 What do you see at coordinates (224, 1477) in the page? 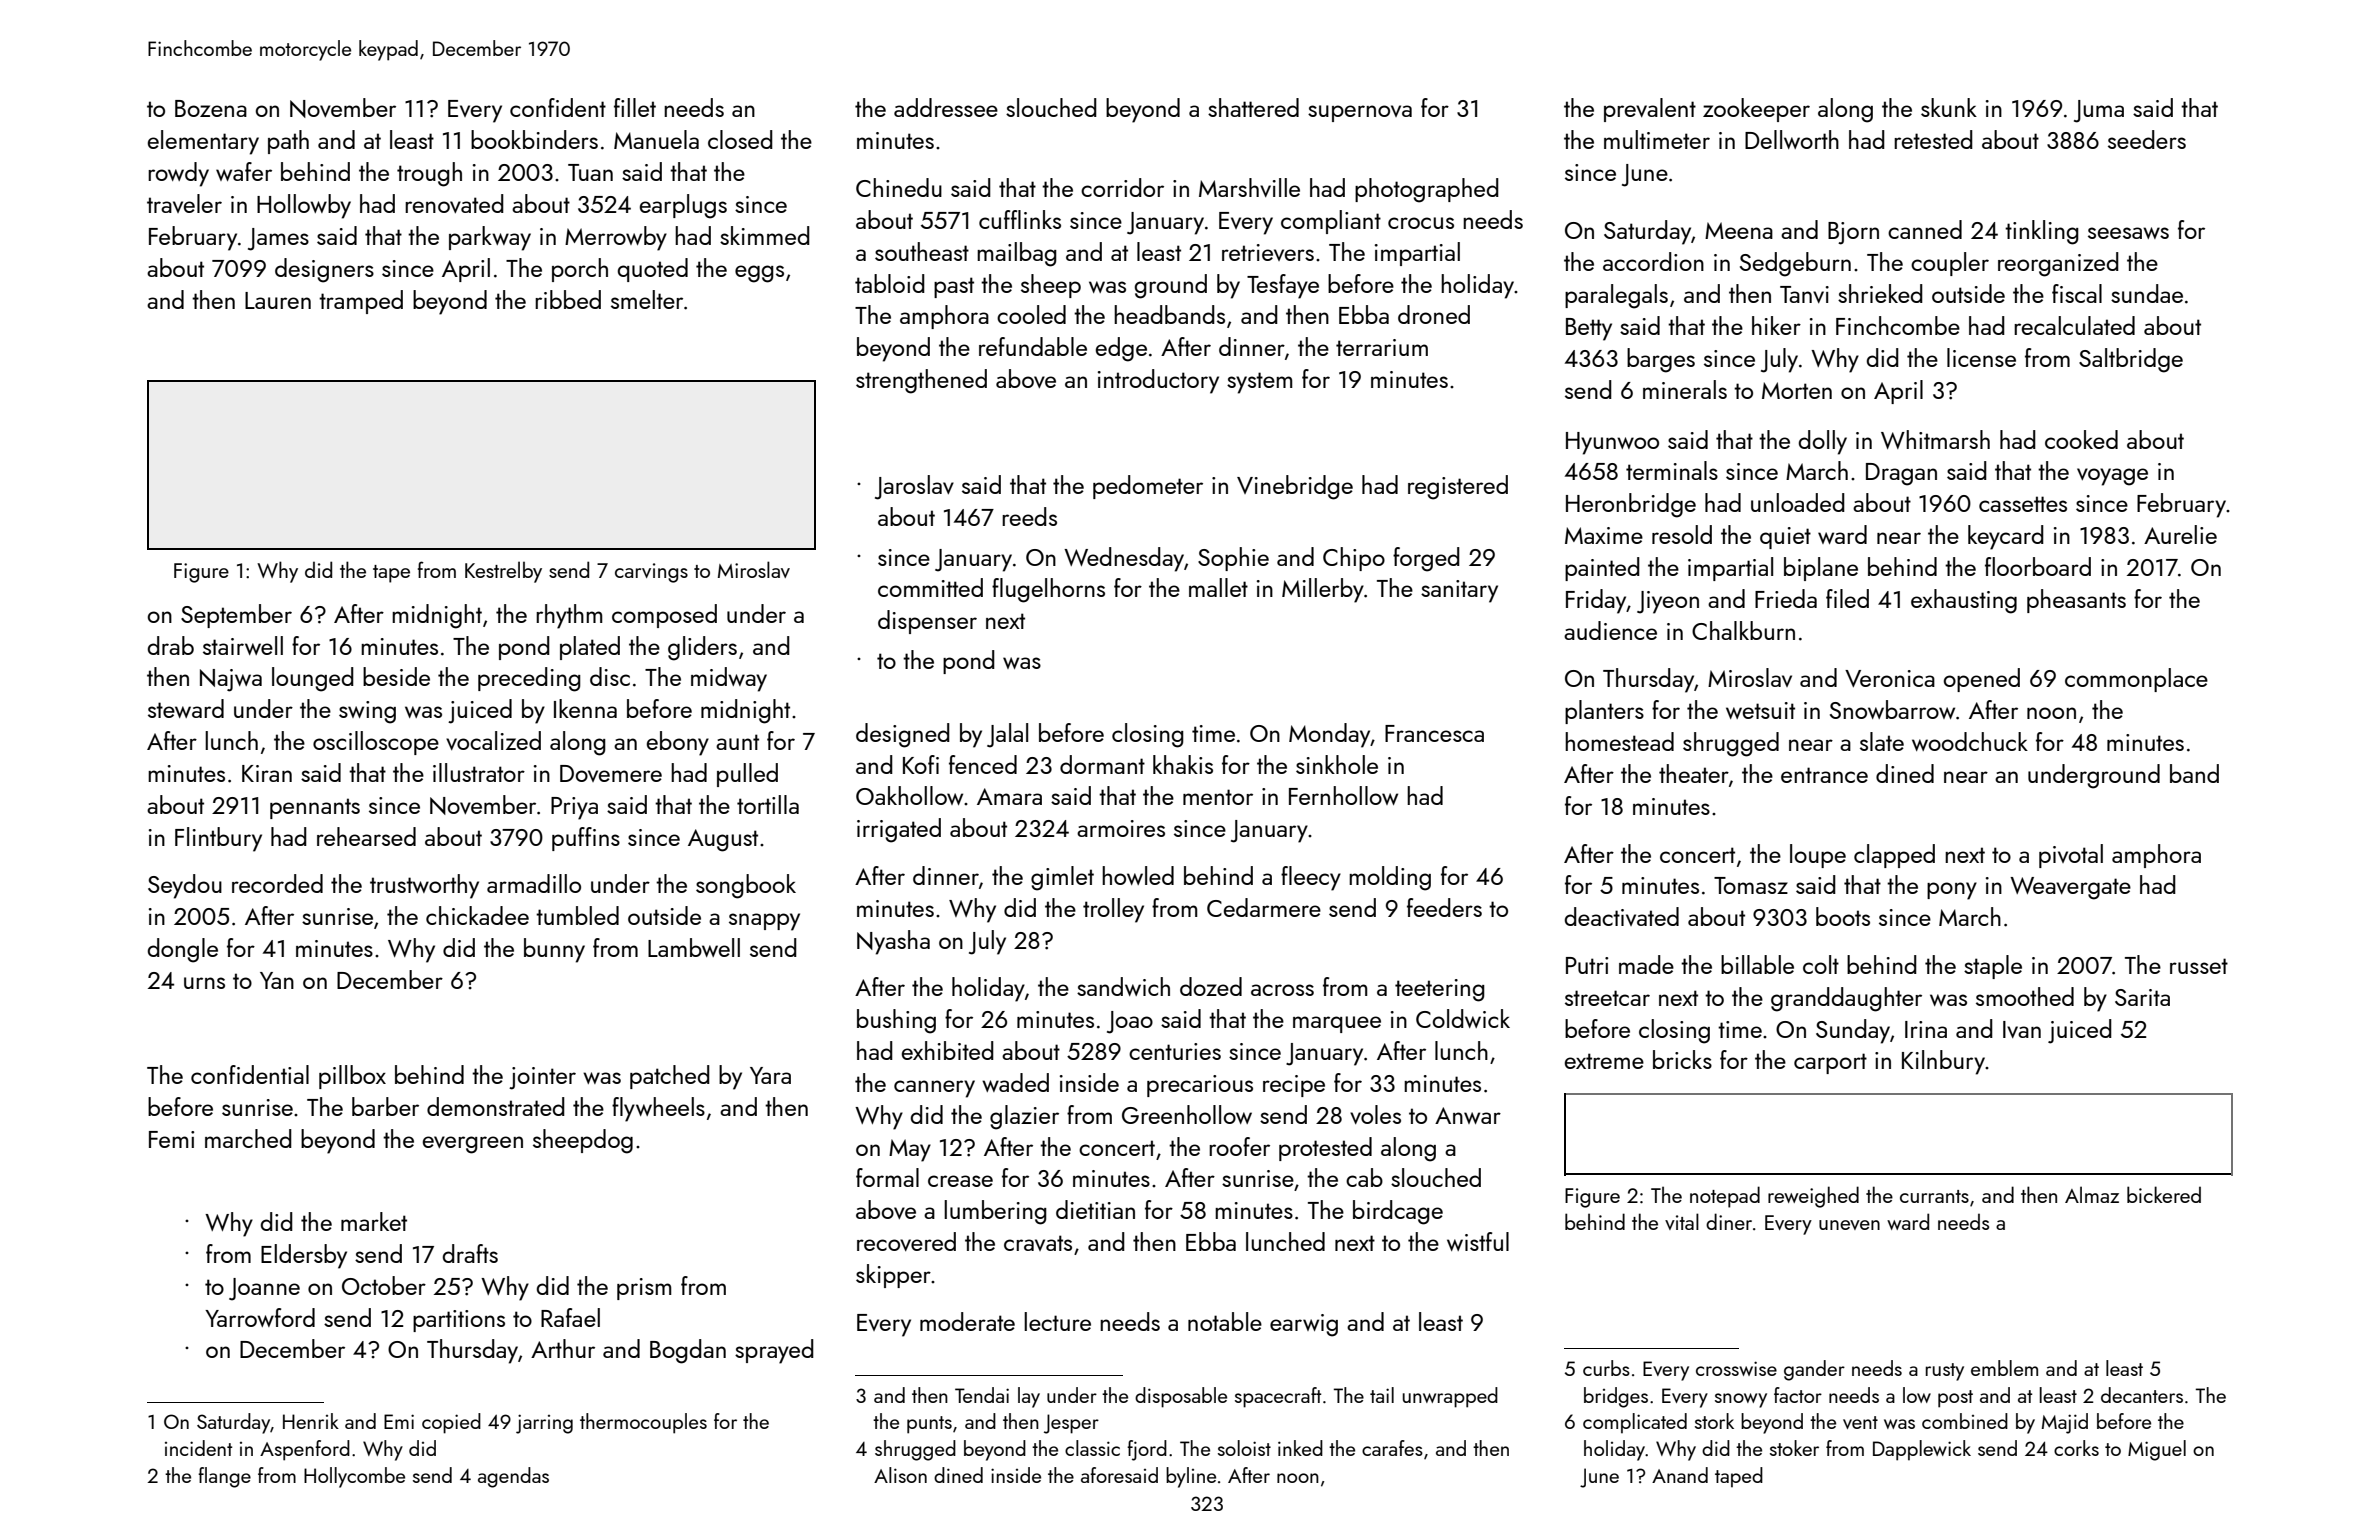
I see `flange` at bounding box center [224, 1477].
